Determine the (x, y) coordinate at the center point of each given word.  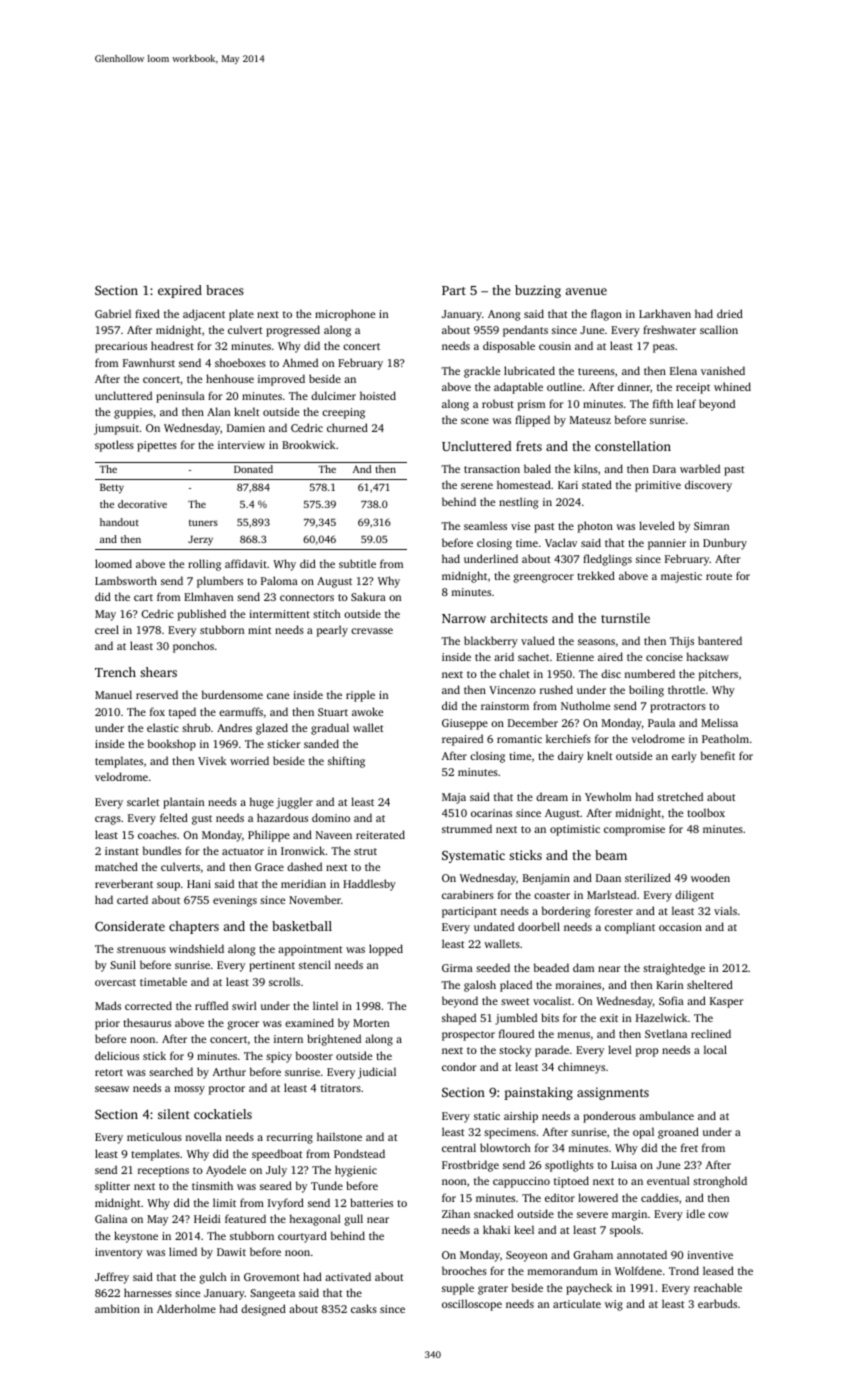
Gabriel (113, 313)
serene (477, 486)
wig (614, 1305)
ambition (117, 1308)
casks (364, 1308)
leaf (686, 403)
